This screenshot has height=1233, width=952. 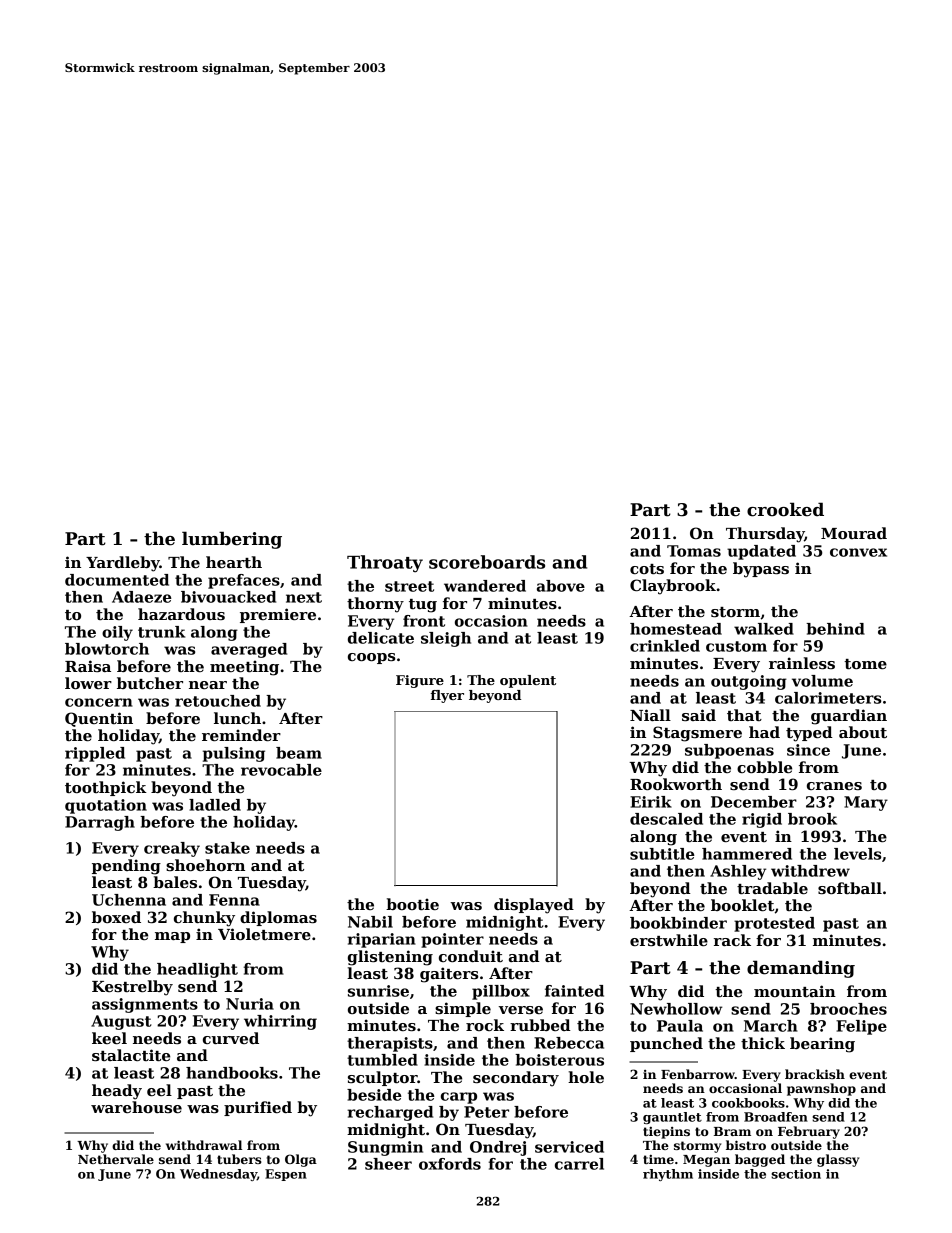 What do you see at coordinates (232, 540) in the screenshot?
I see `lumbering` at bounding box center [232, 540].
